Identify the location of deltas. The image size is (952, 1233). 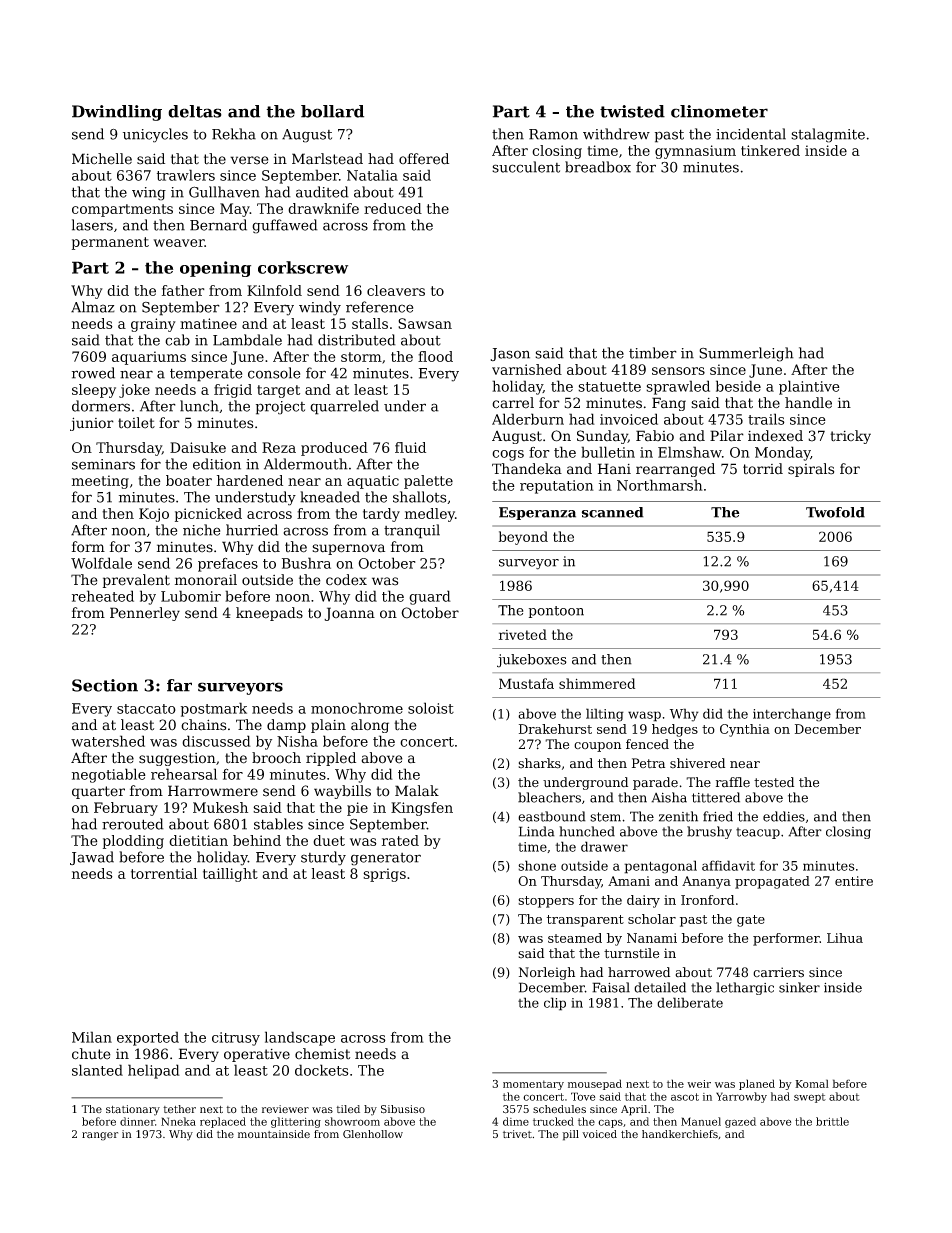
(195, 111).
